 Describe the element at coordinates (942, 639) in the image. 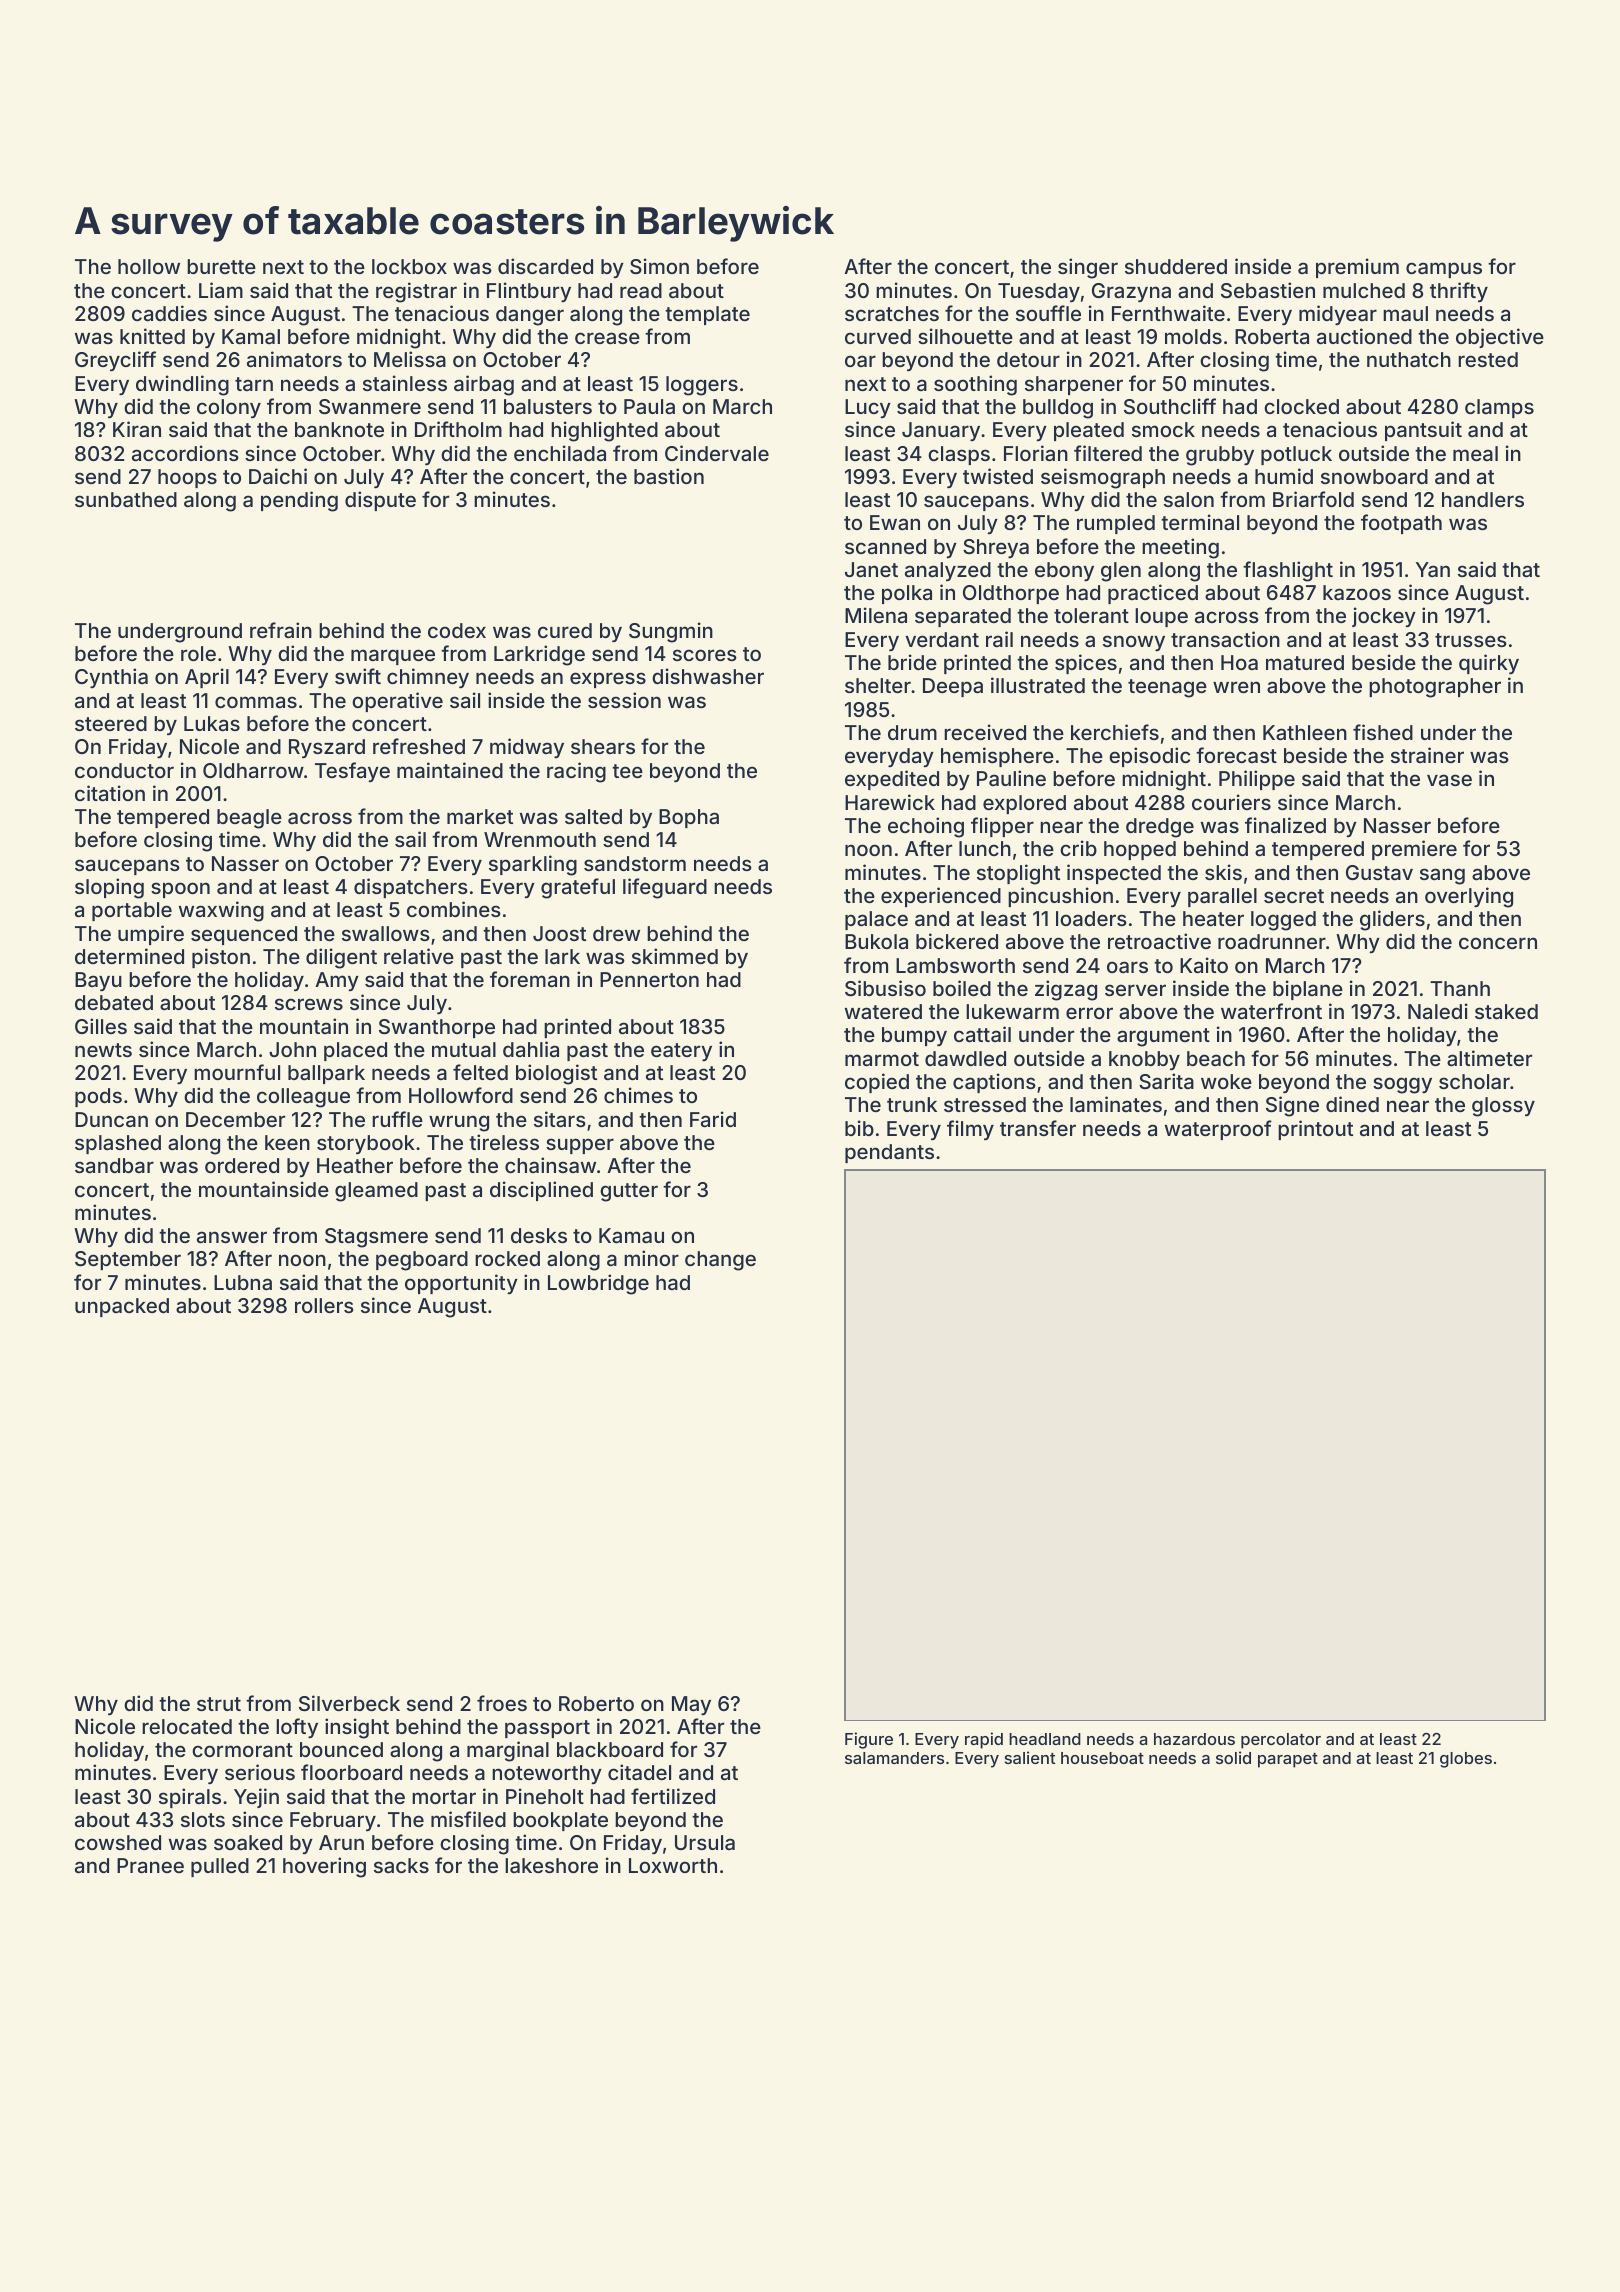

I see `verdant` at that location.
